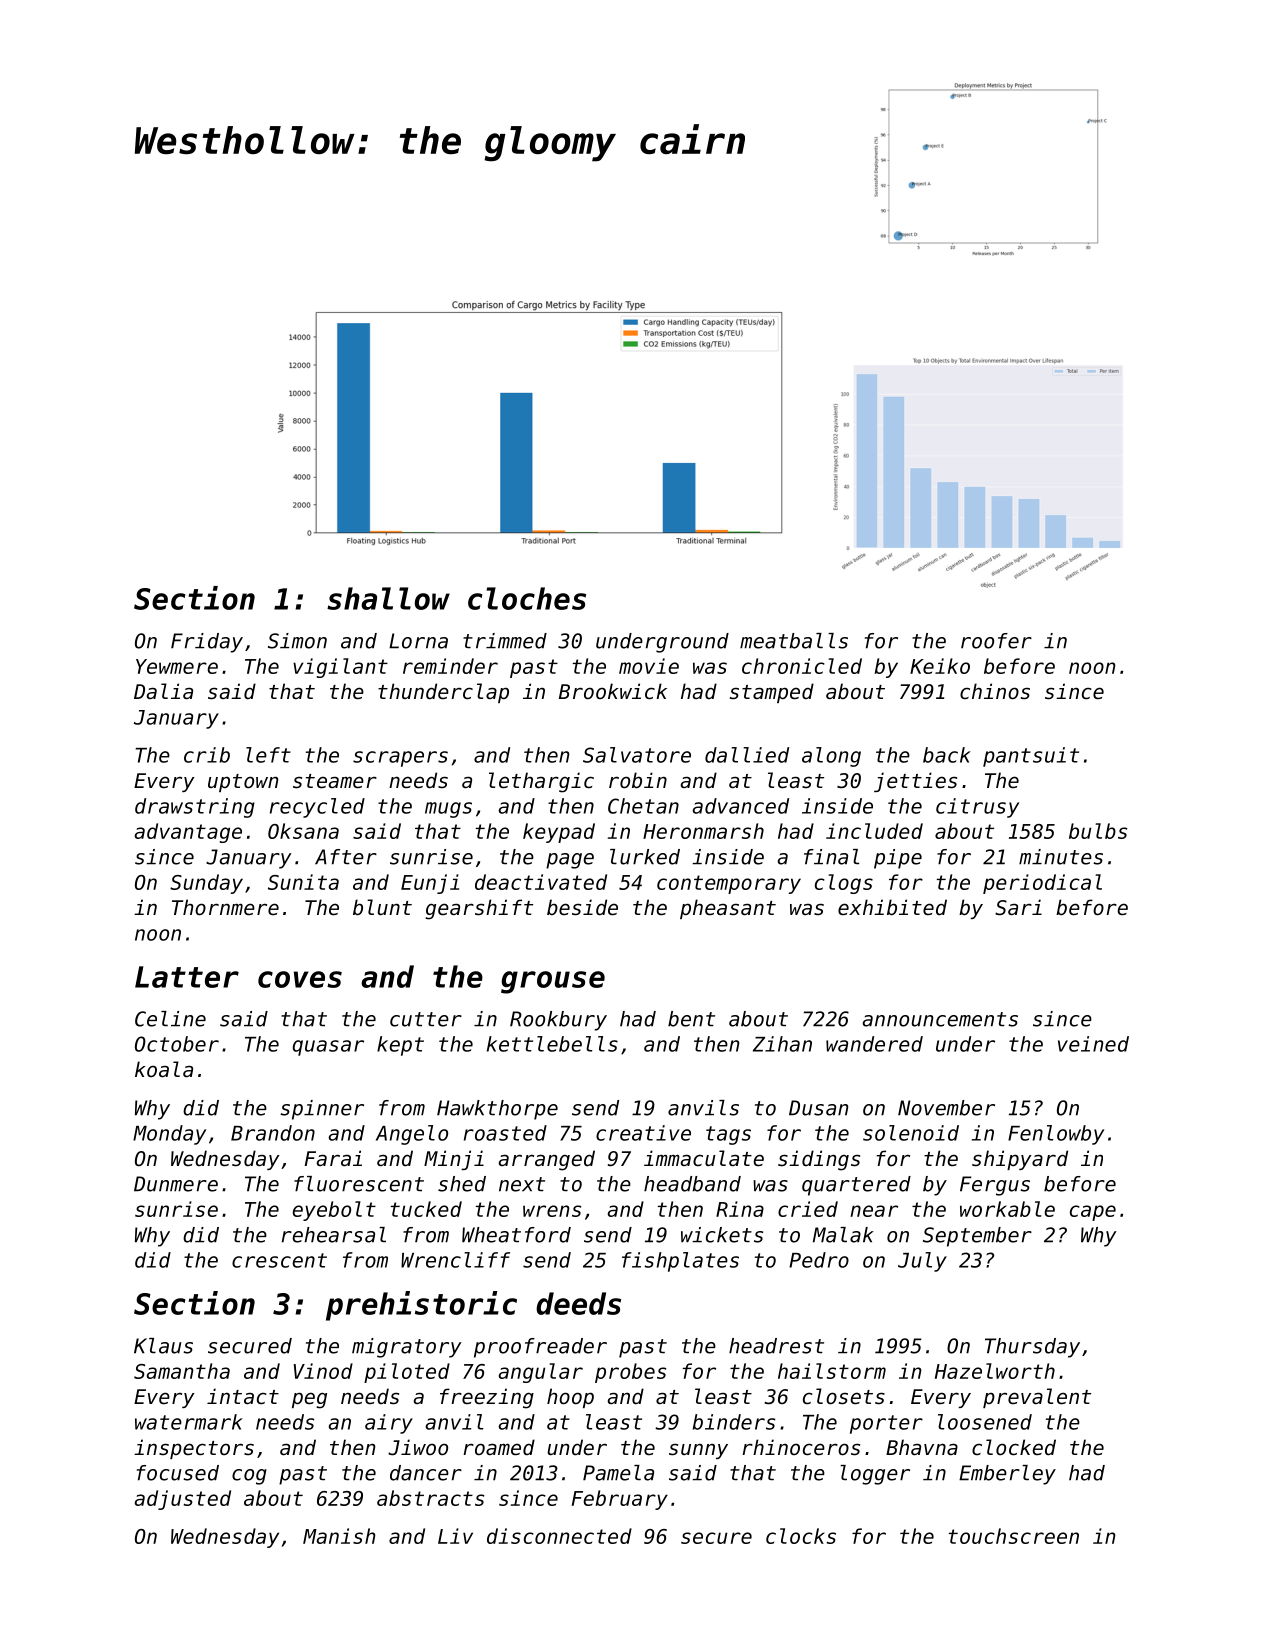 The height and width of the screenshot is (1638, 1265). I want to click on bent, so click(691, 1019).
